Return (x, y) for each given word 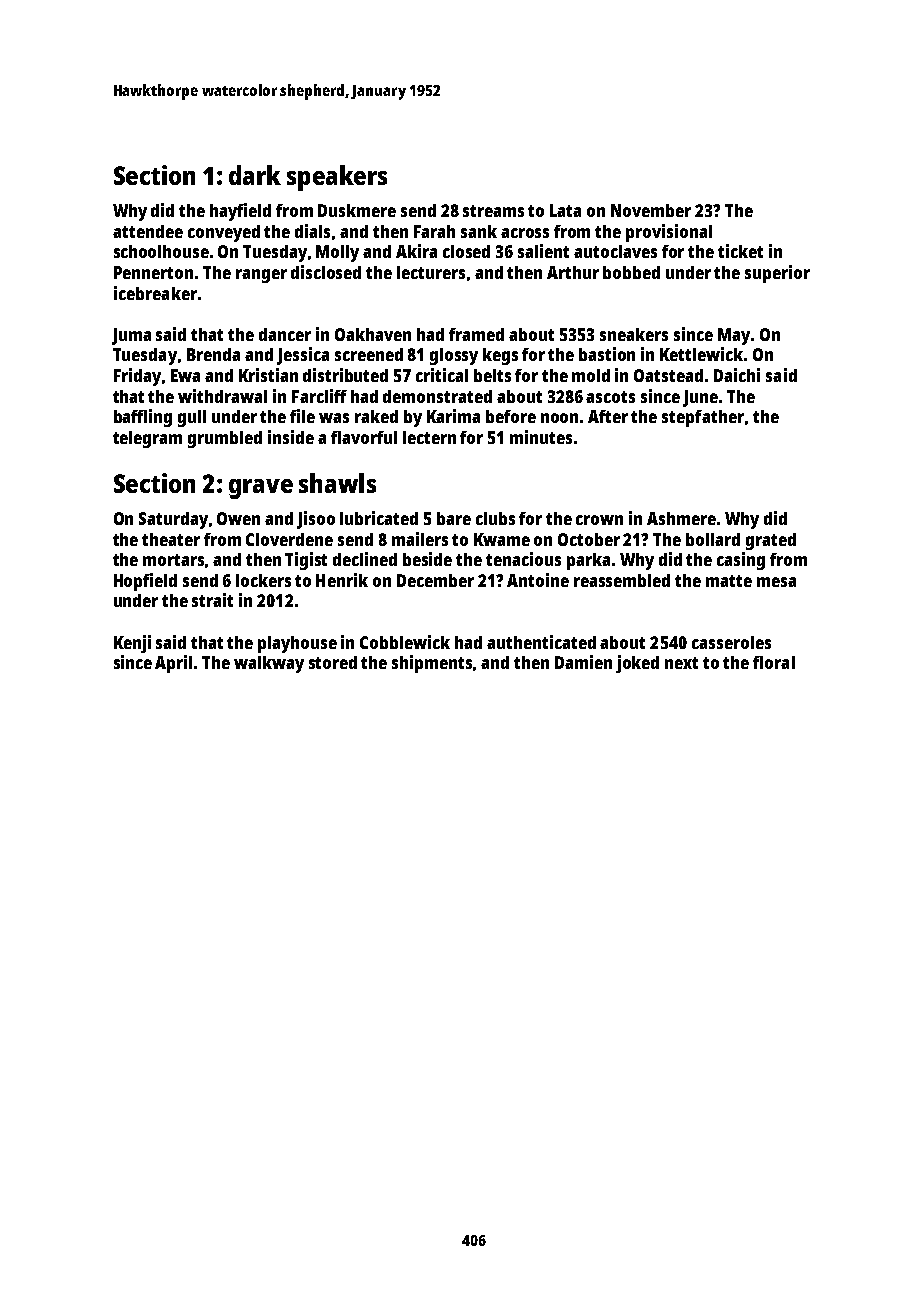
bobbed (631, 272)
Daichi (737, 375)
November (651, 210)
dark (255, 175)
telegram (147, 439)
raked (376, 416)
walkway (269, 664)
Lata (565, 210)
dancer (285, 334)
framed (476, 334)
